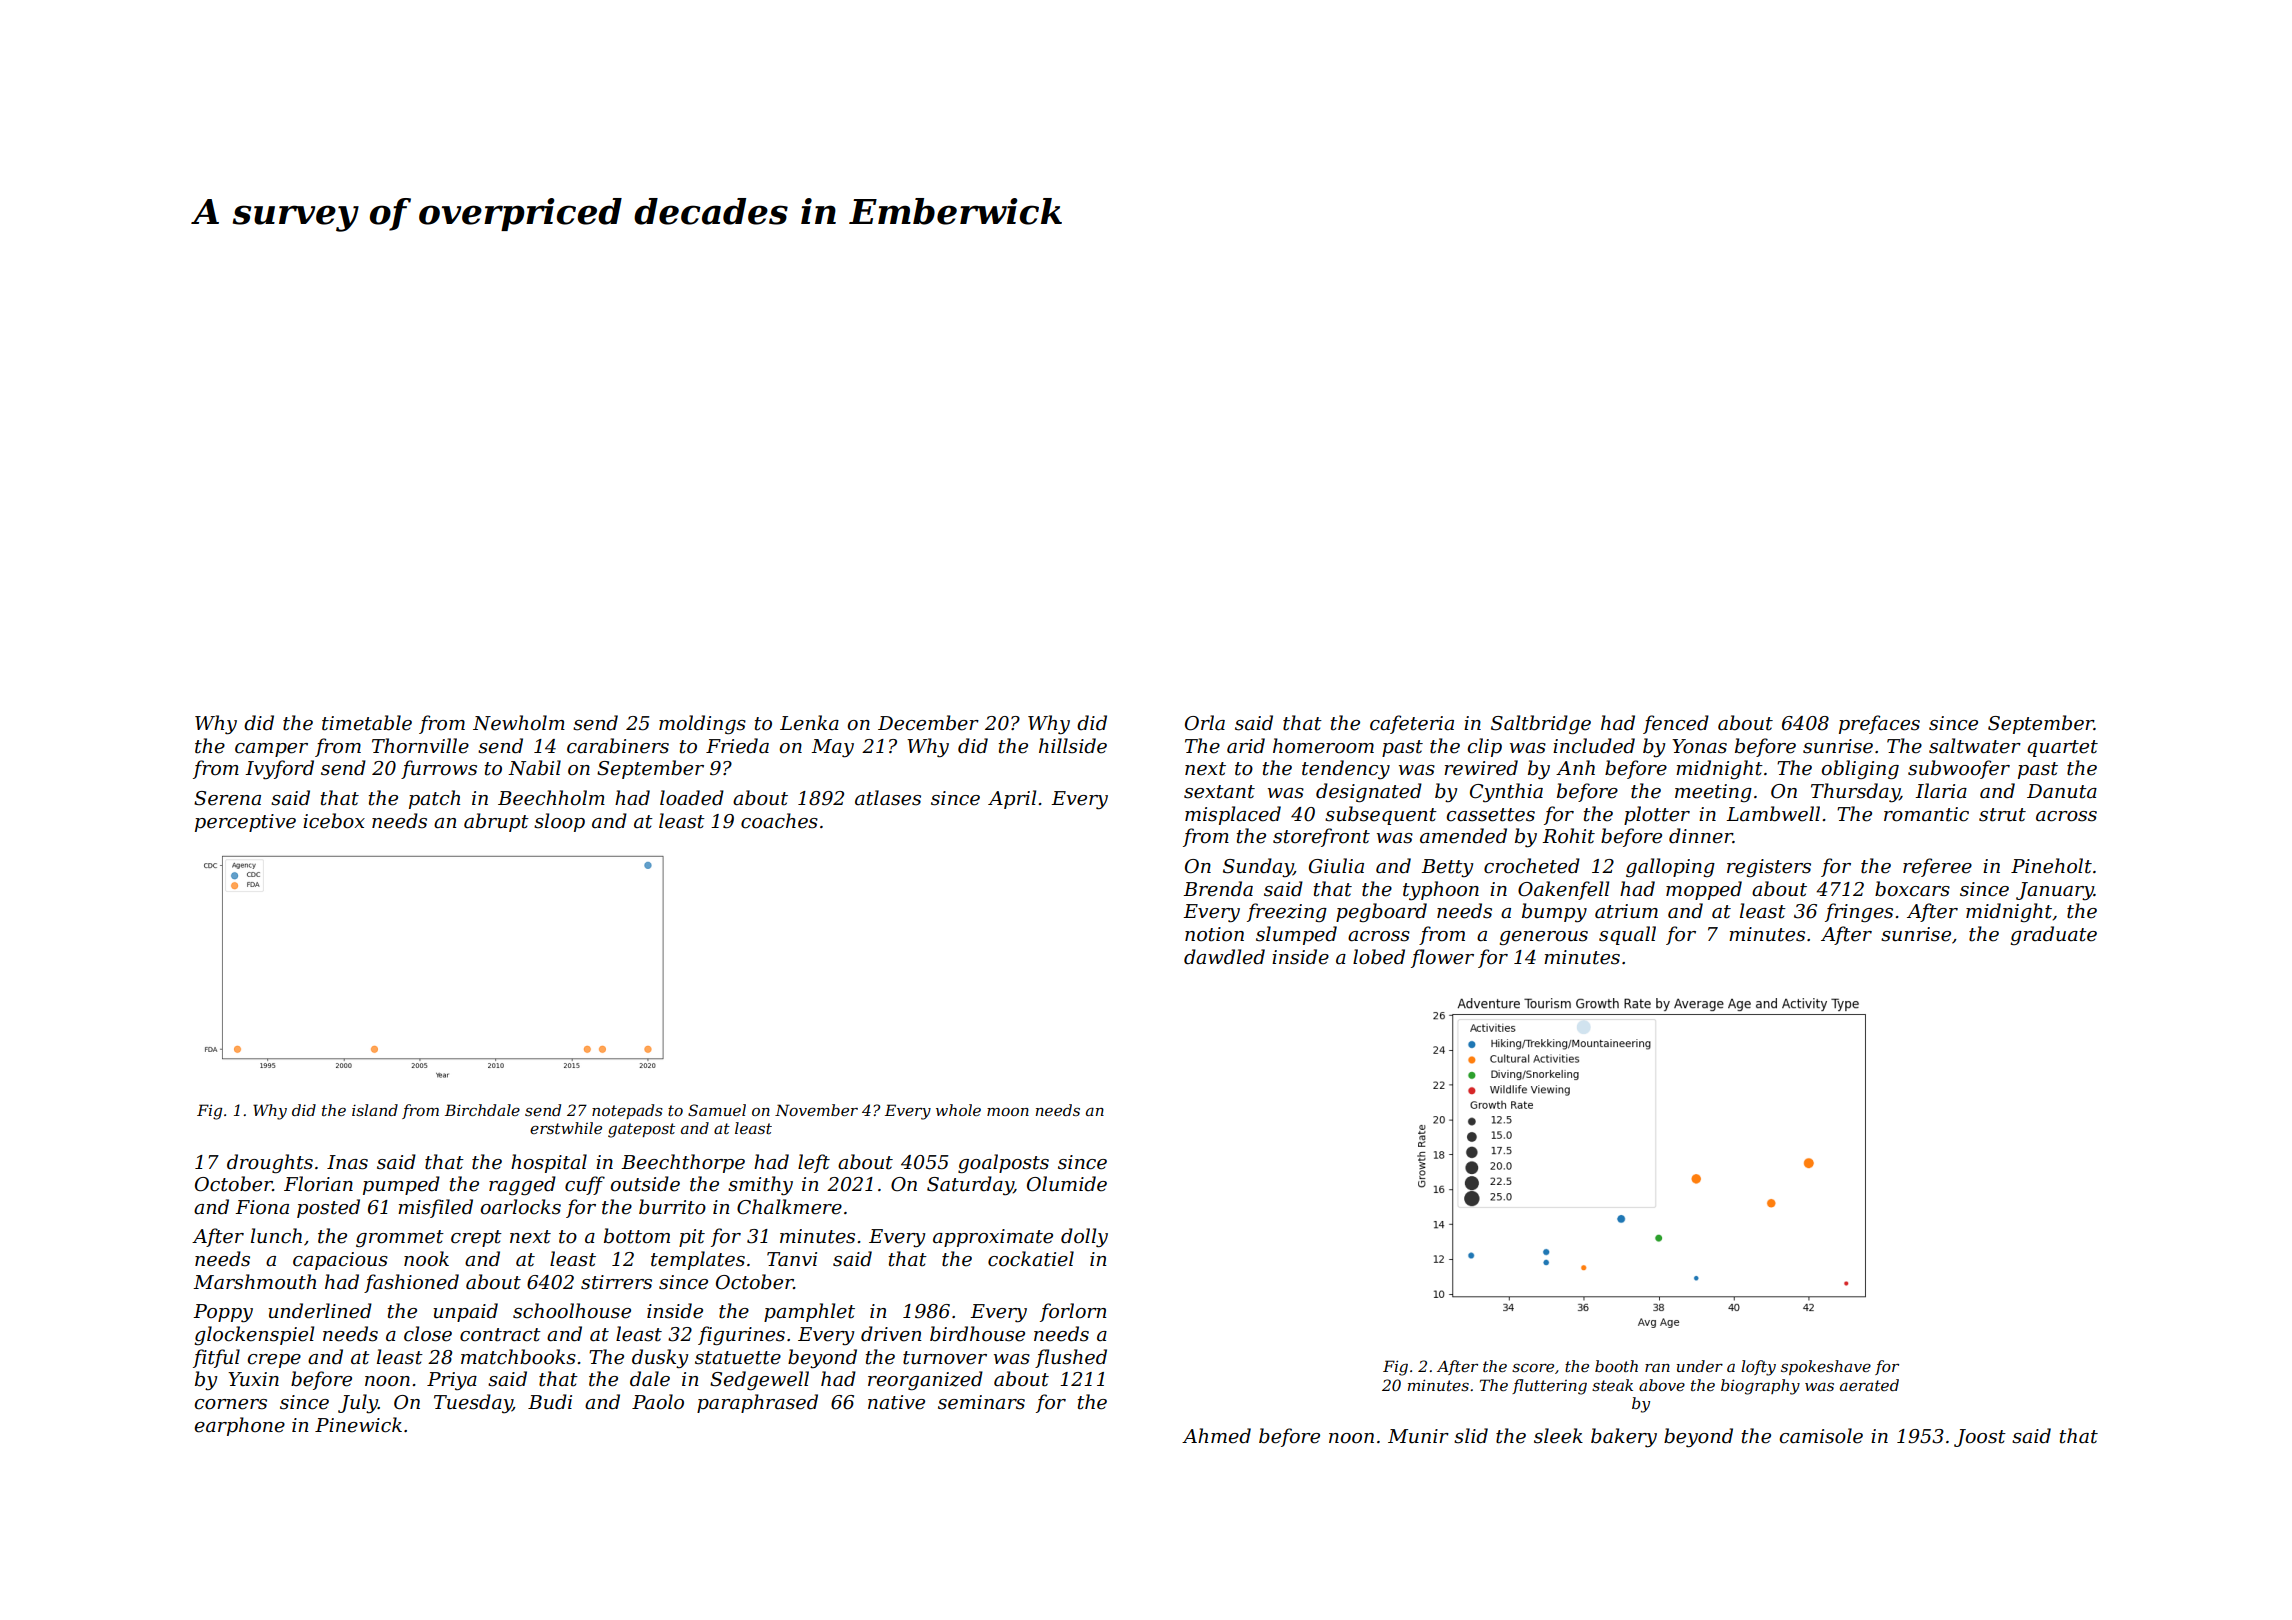  Describe the element at coordinates (1205, 723) in the page. I see `Orla` at that location.
